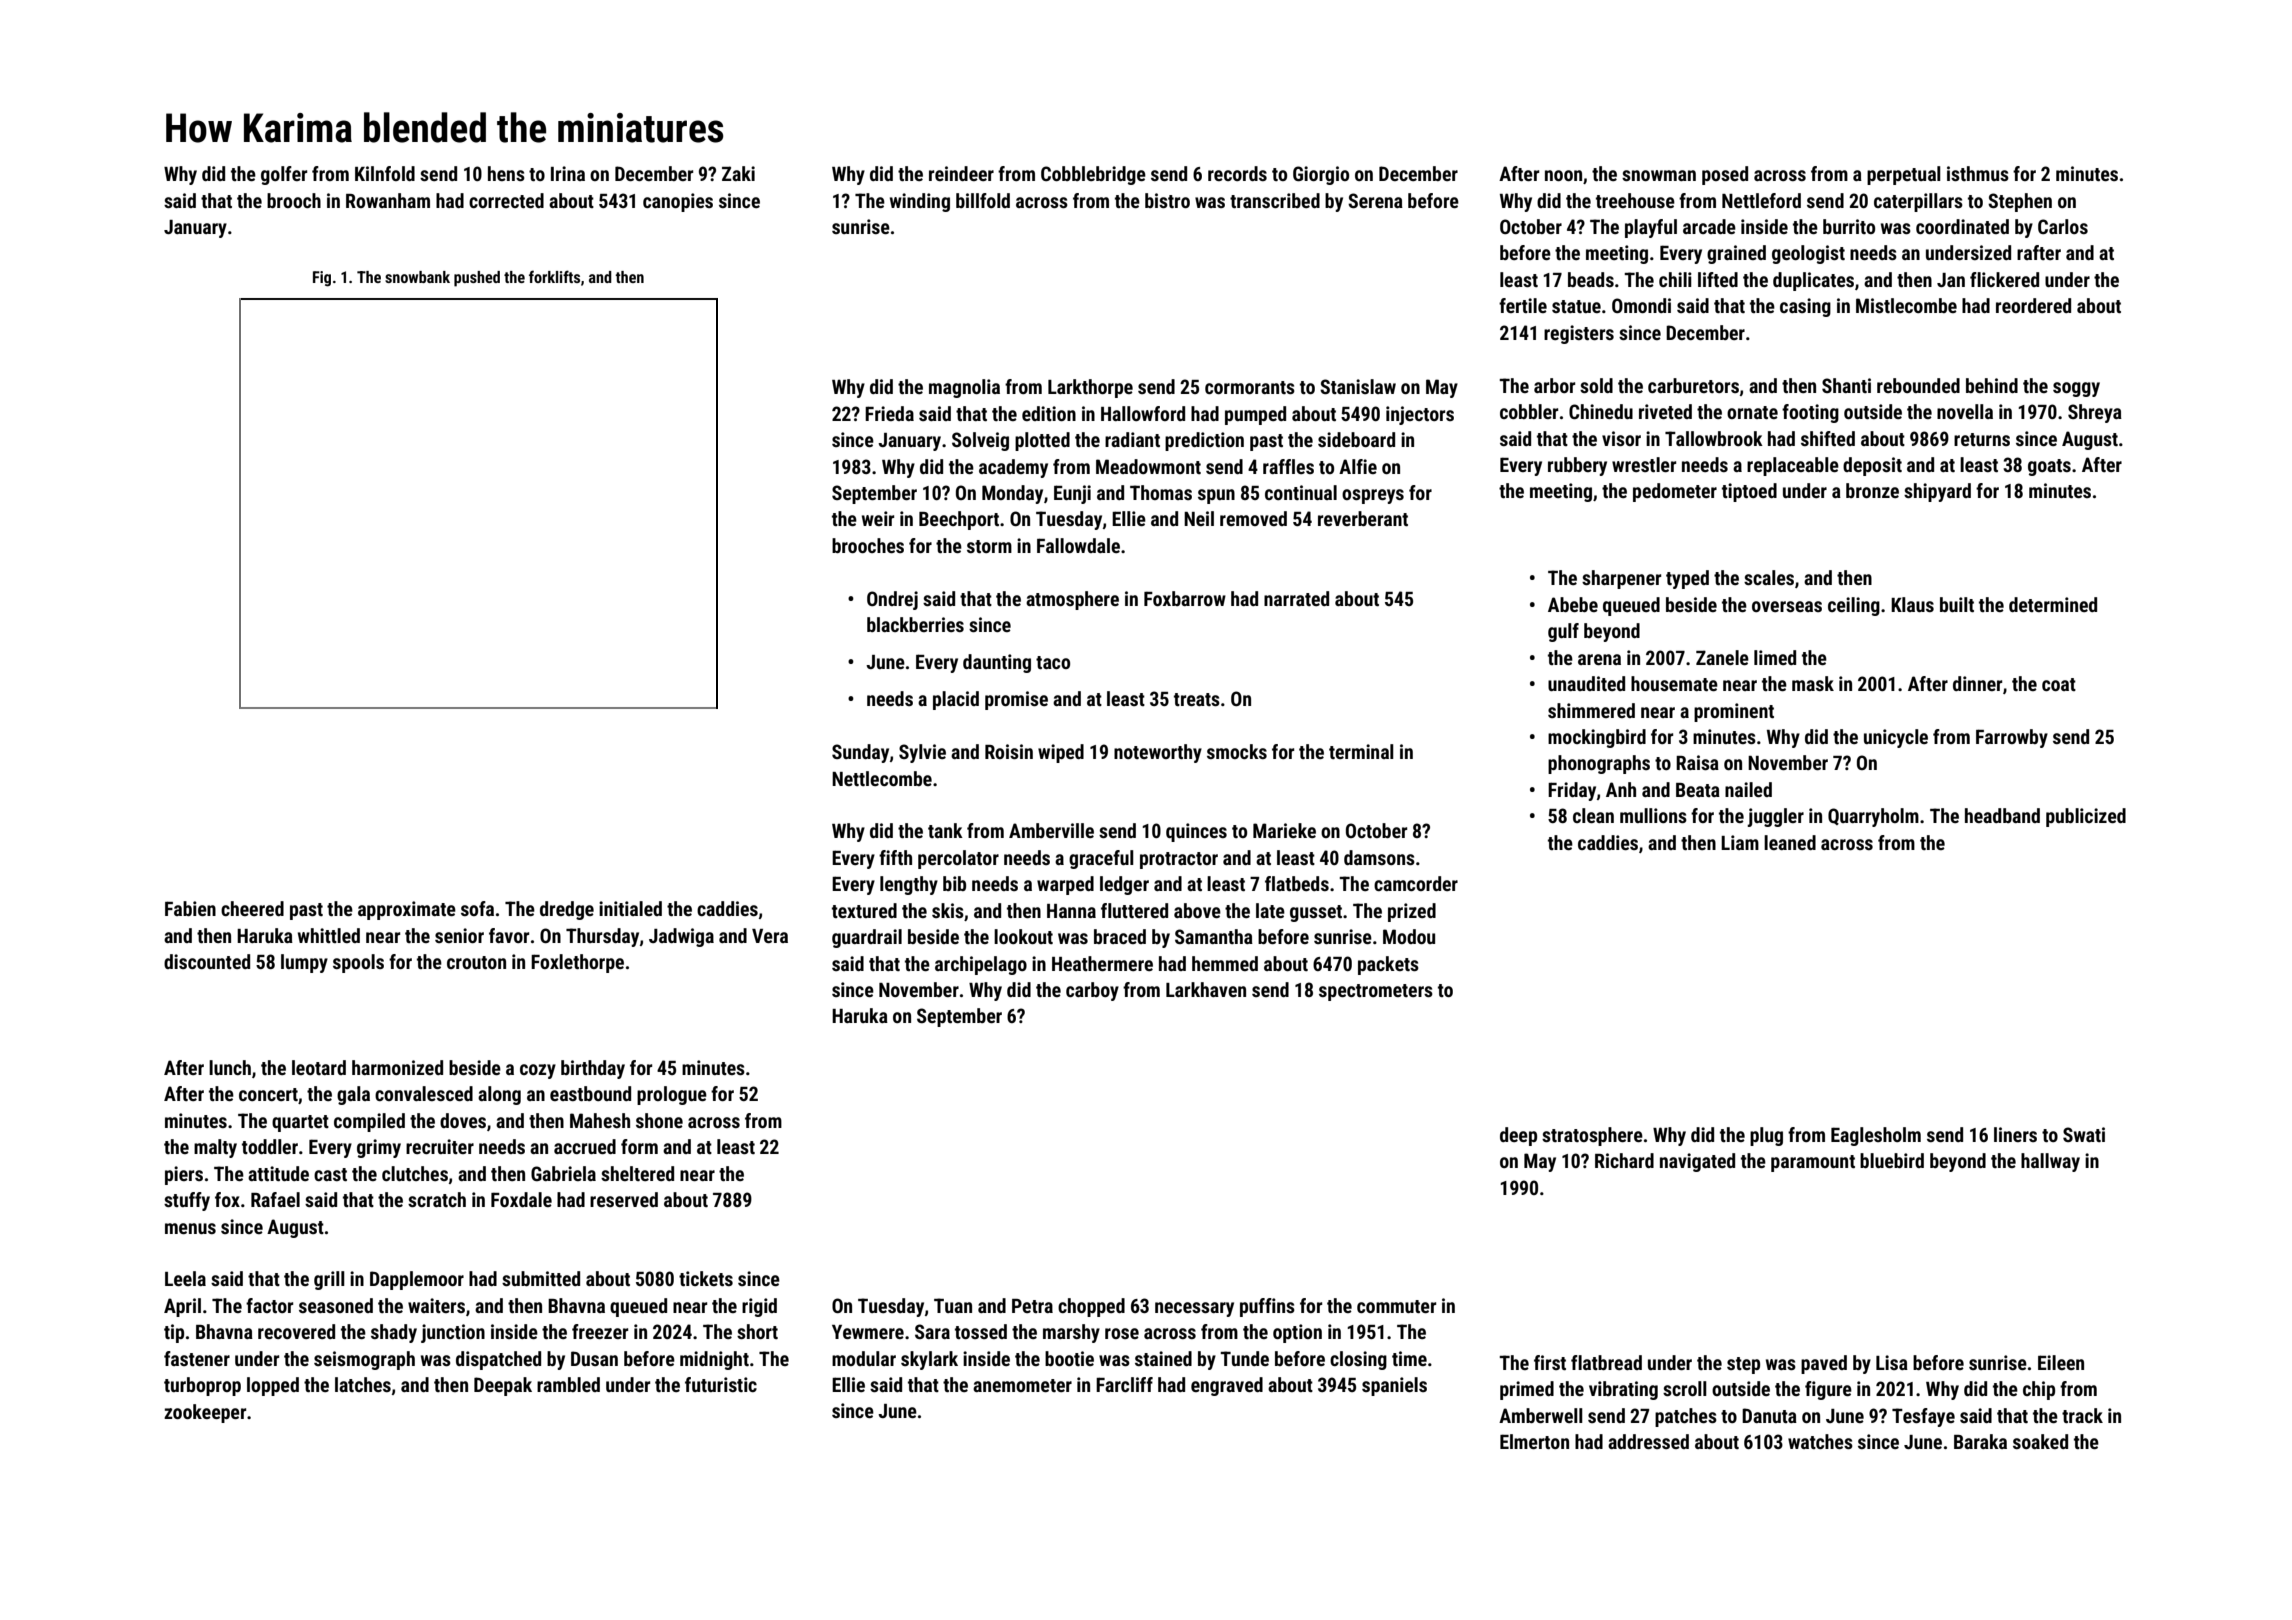 The image size is (2292, 1620). What do you see at coordinates (2040, 1441) in the screenshot?
I see `soaked` at bounding box center [2040, 1441].
